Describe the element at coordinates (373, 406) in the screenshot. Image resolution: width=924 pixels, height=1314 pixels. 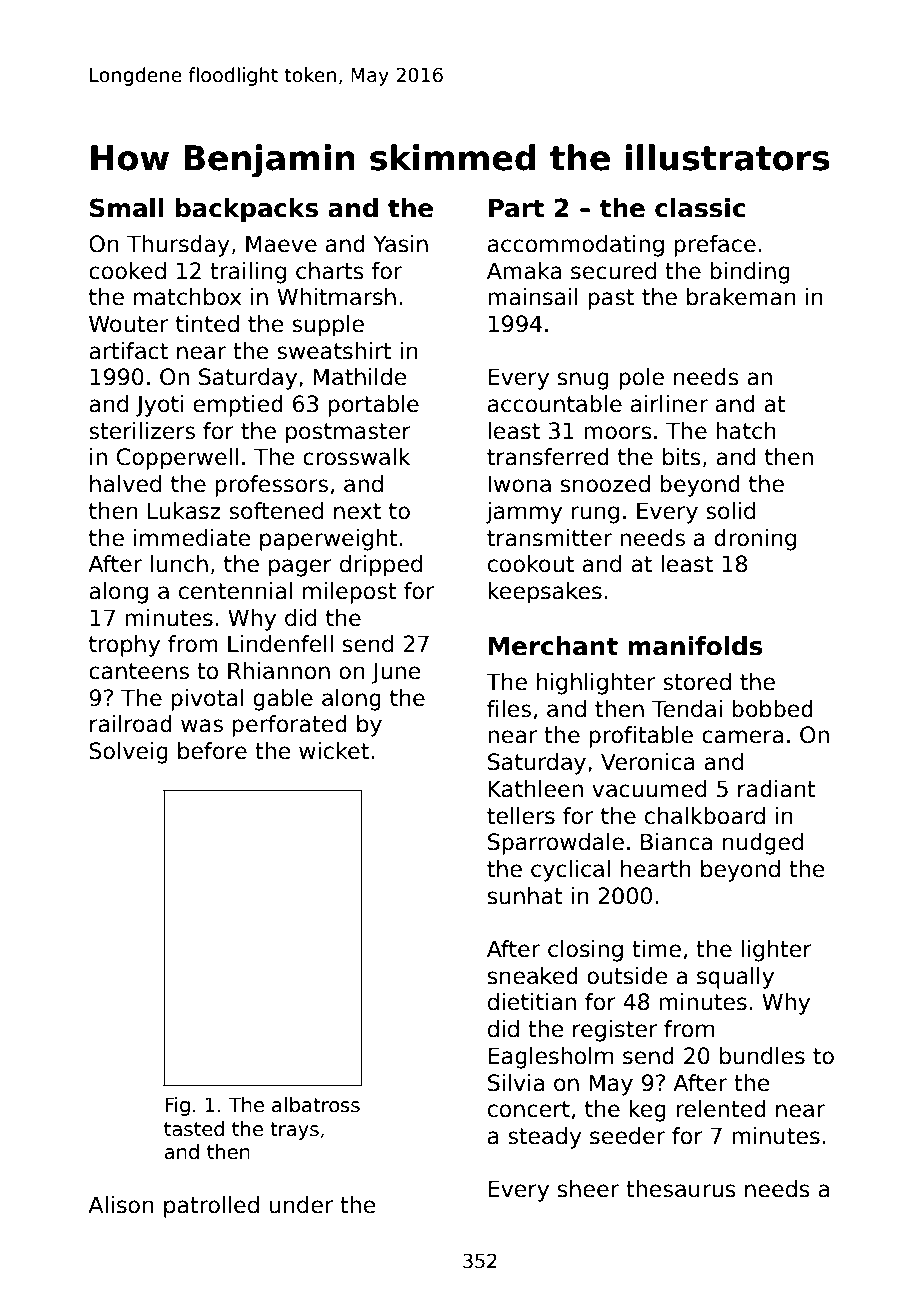
I see `portable` at that location.
